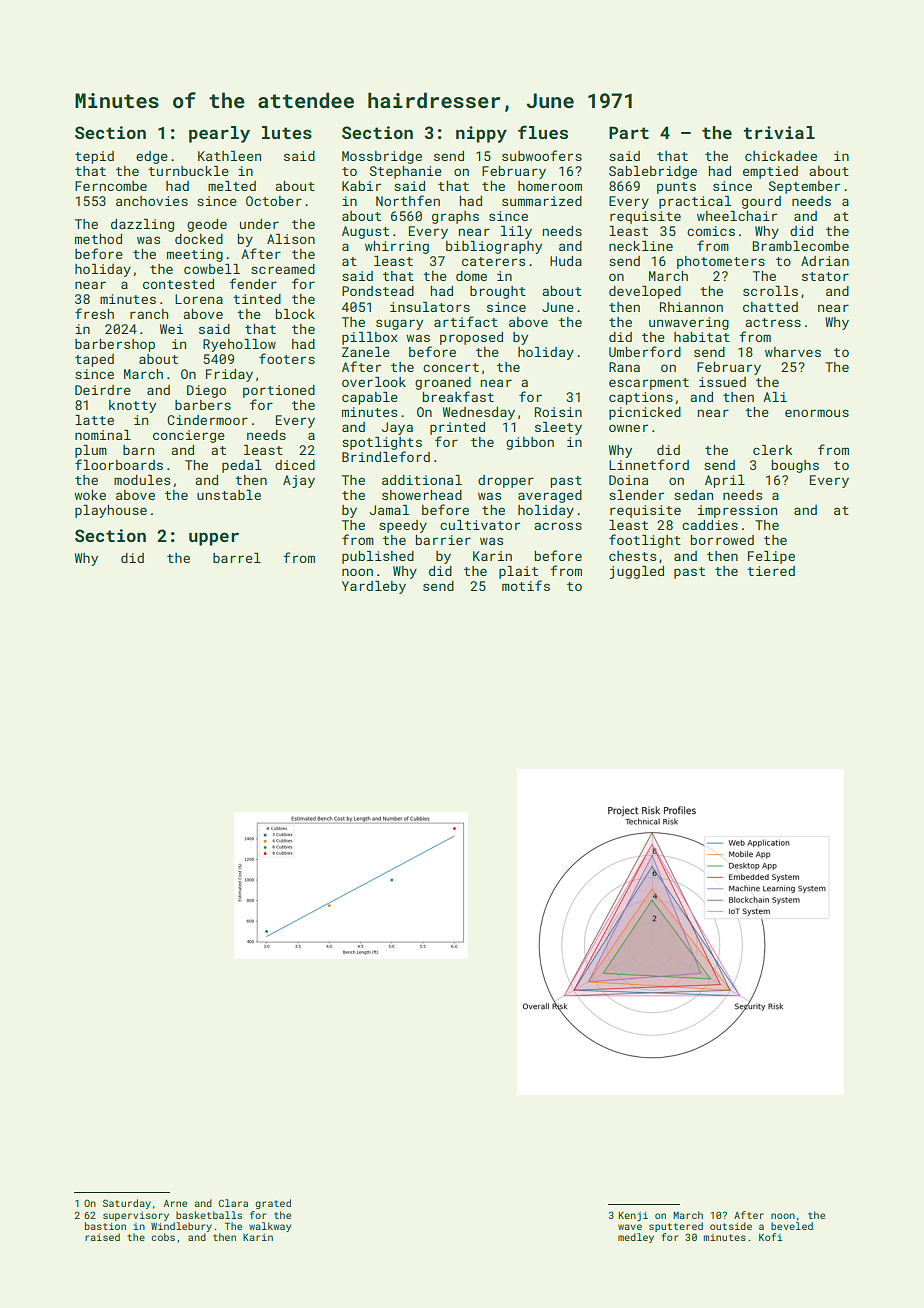 The image size is (924, 1308). I want to click on Kenji, so click(633, 1216).
